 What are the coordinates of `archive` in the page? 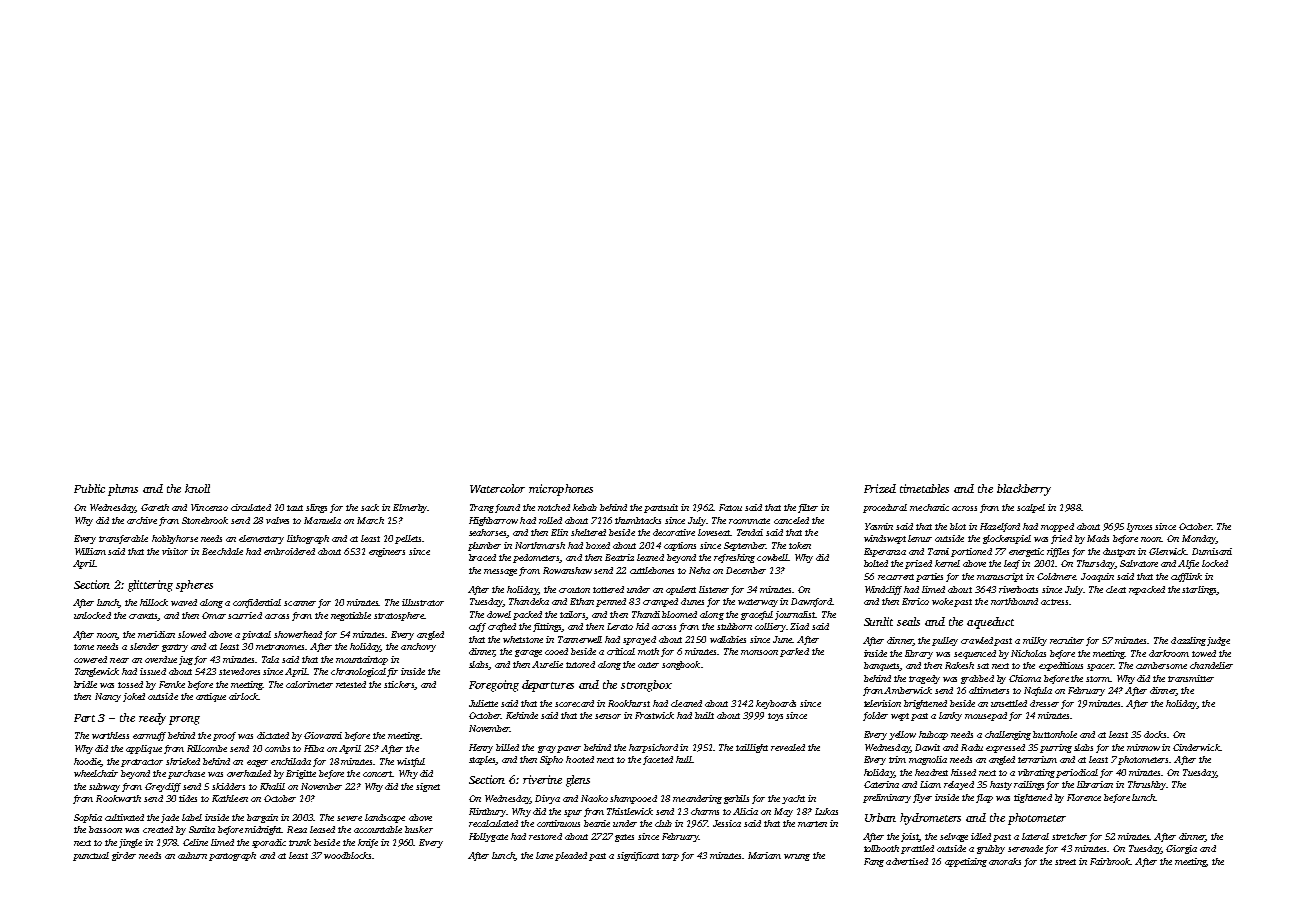 It's located at (142, 520).
